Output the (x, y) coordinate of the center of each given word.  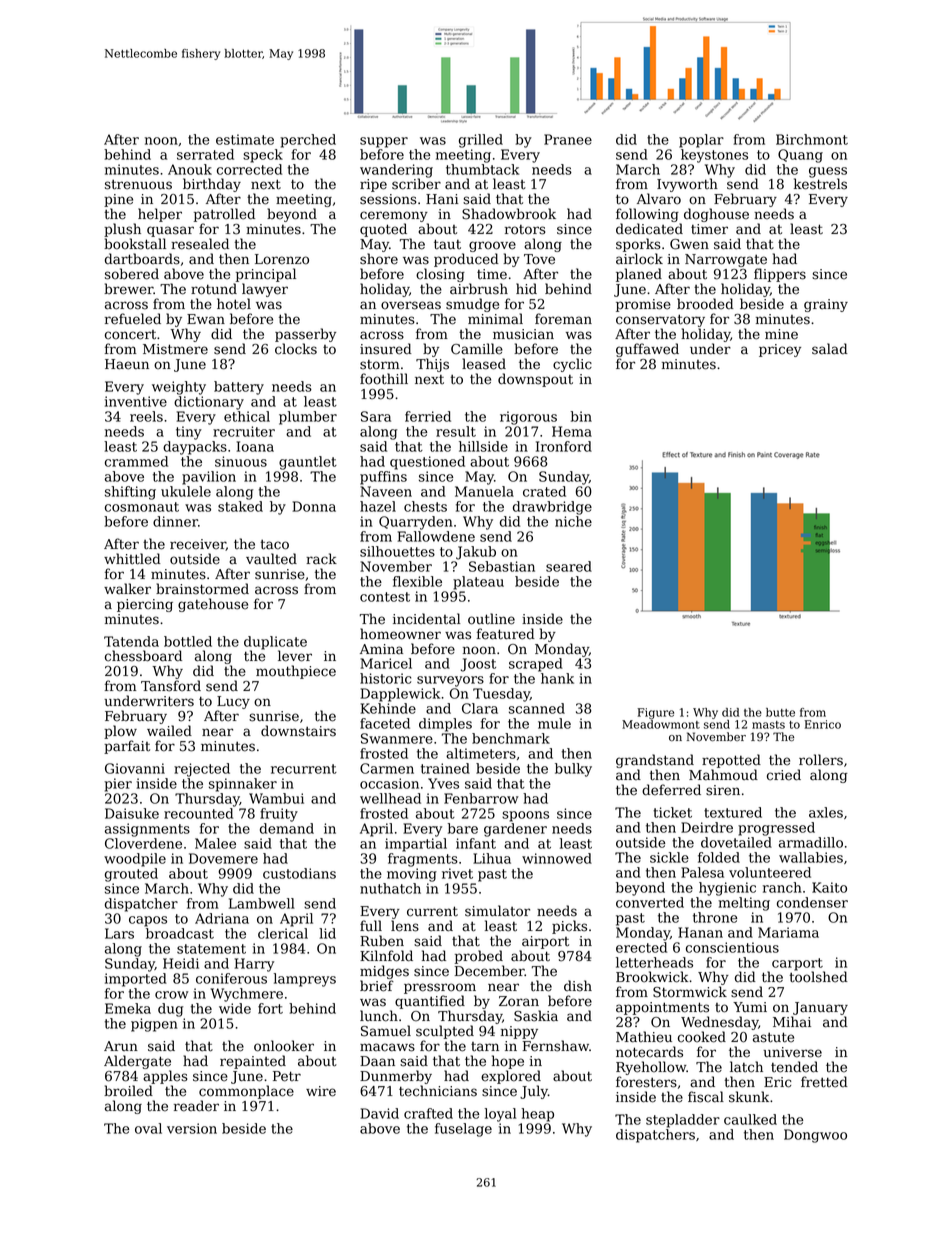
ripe (373, 185)
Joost (478, 665)
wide (235, 1008)
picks (569, 927)
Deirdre (707, 827)
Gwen (689, 244)
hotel (234, 304)
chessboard (143, 656)
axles (826, 812)
